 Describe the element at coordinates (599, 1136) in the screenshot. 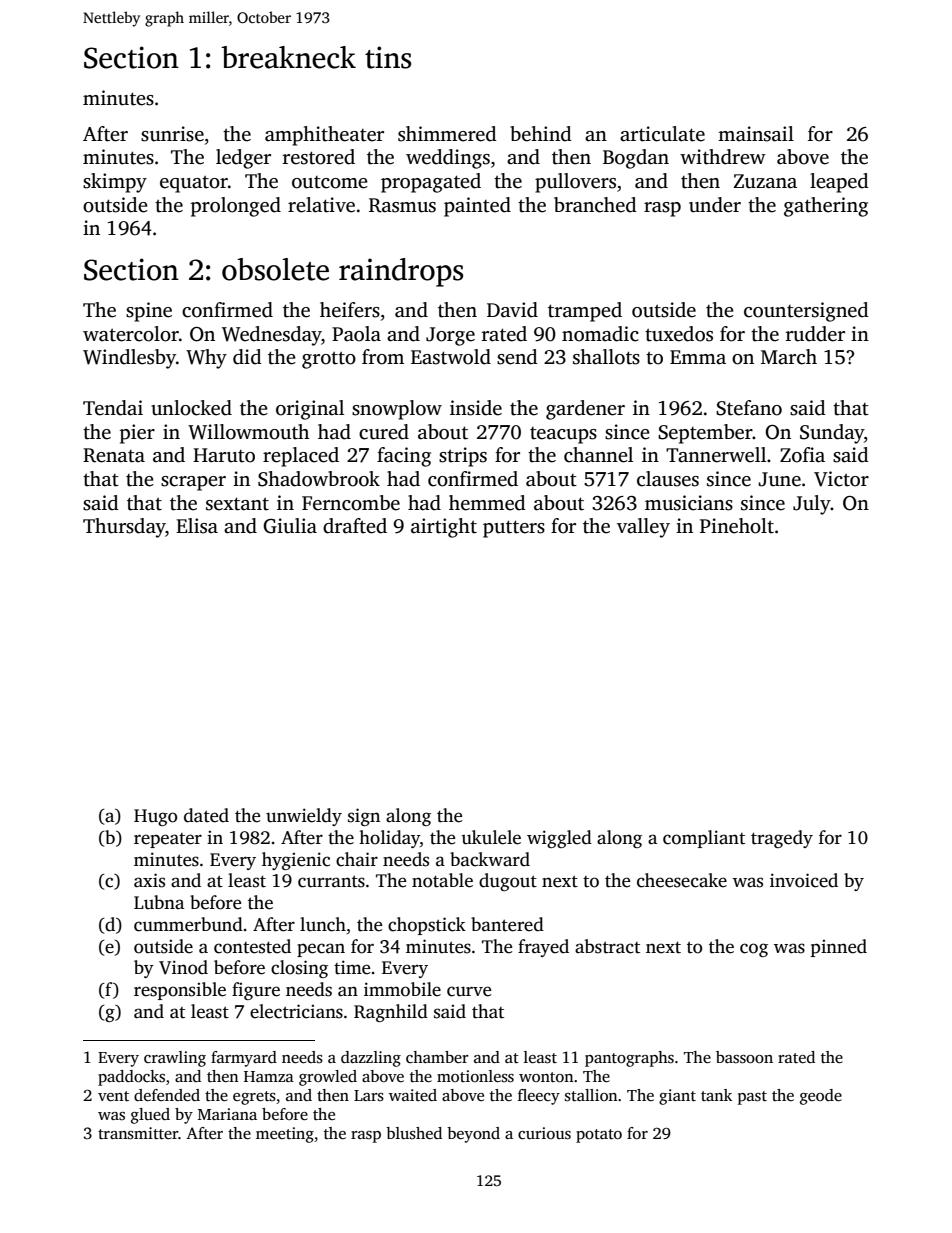

I see `potato` at that location.
